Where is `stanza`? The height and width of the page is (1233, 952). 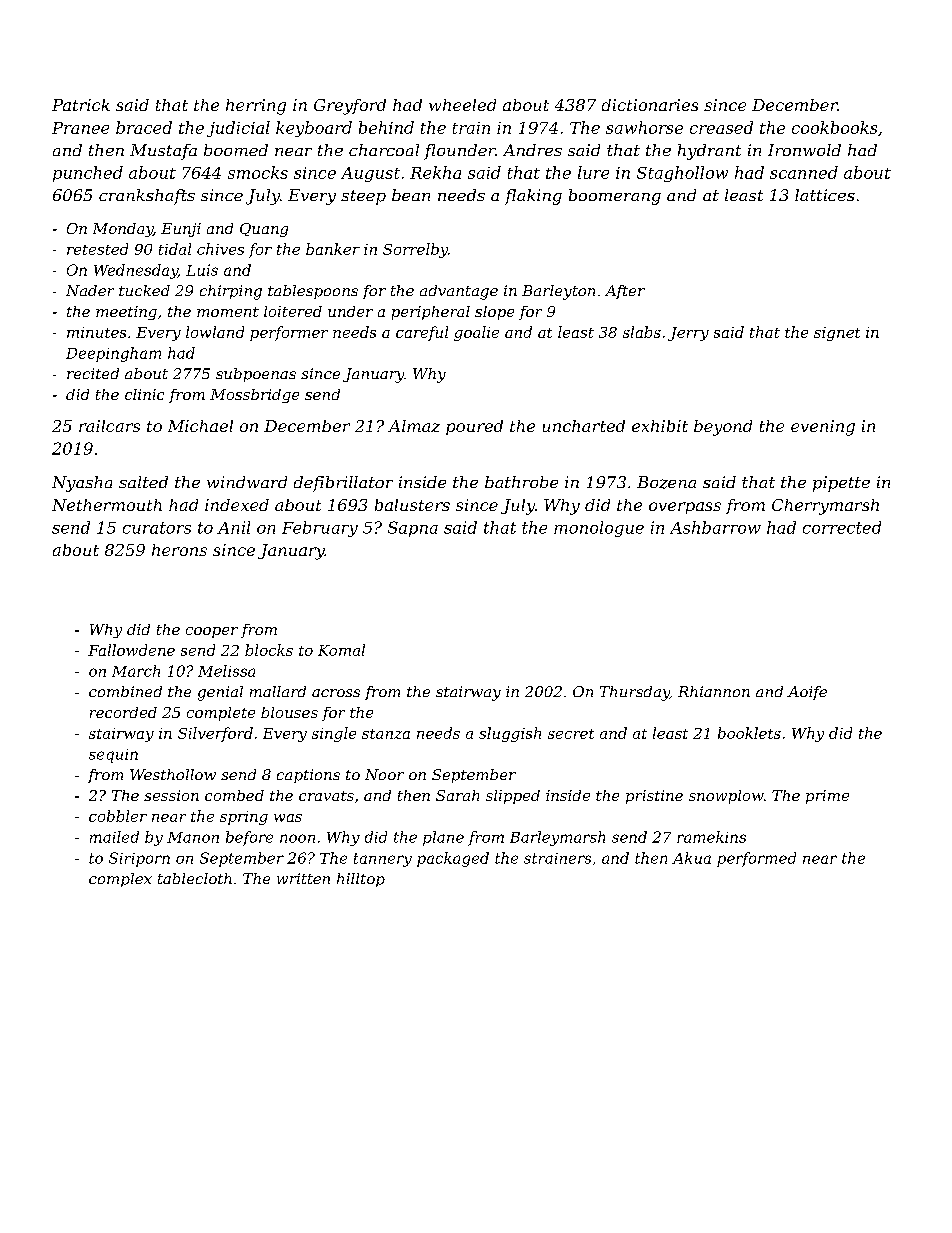
stanza is located at coordinates (386, 734).
